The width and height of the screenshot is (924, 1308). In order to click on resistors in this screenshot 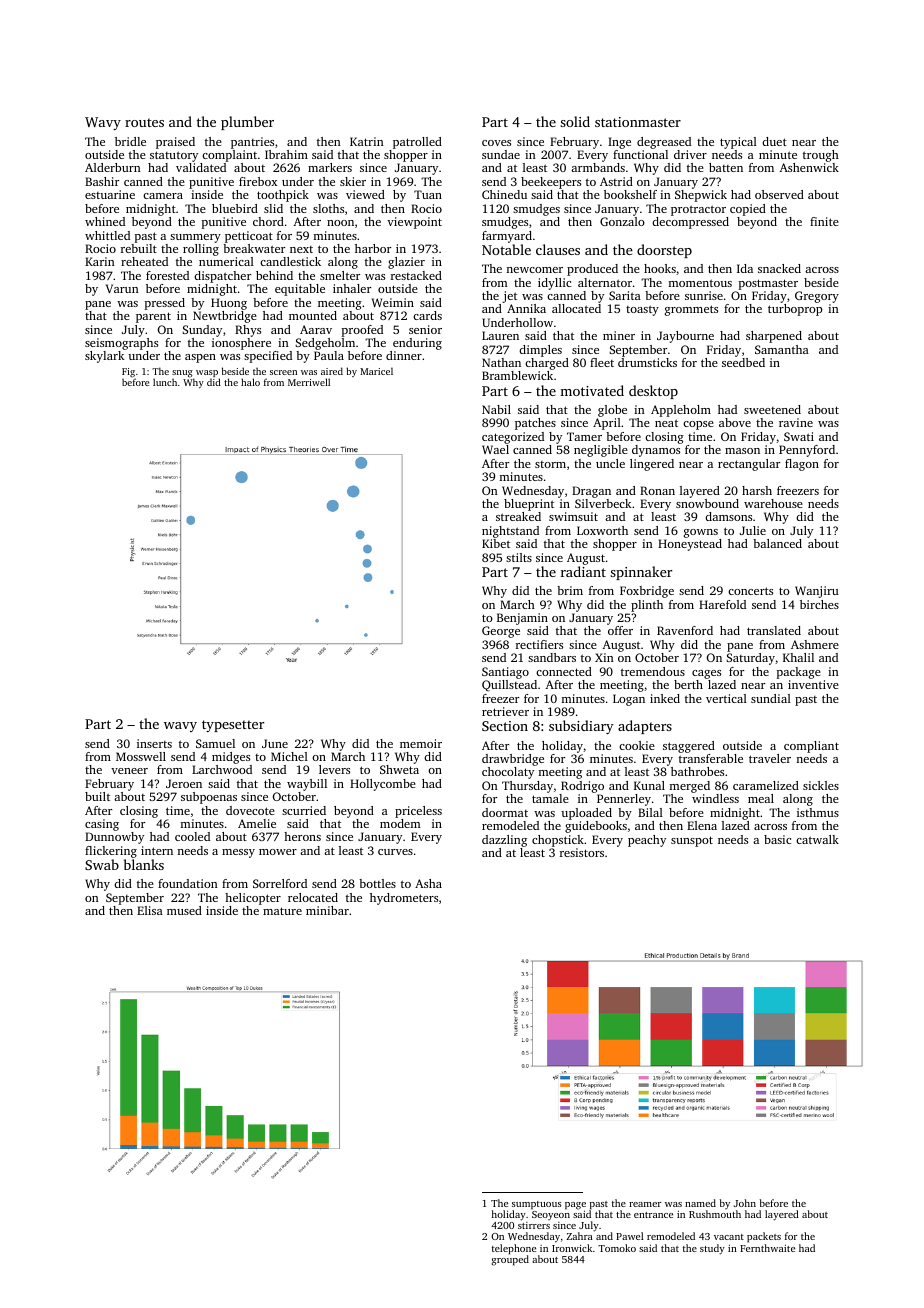, I will do `click(582, 852)`.
